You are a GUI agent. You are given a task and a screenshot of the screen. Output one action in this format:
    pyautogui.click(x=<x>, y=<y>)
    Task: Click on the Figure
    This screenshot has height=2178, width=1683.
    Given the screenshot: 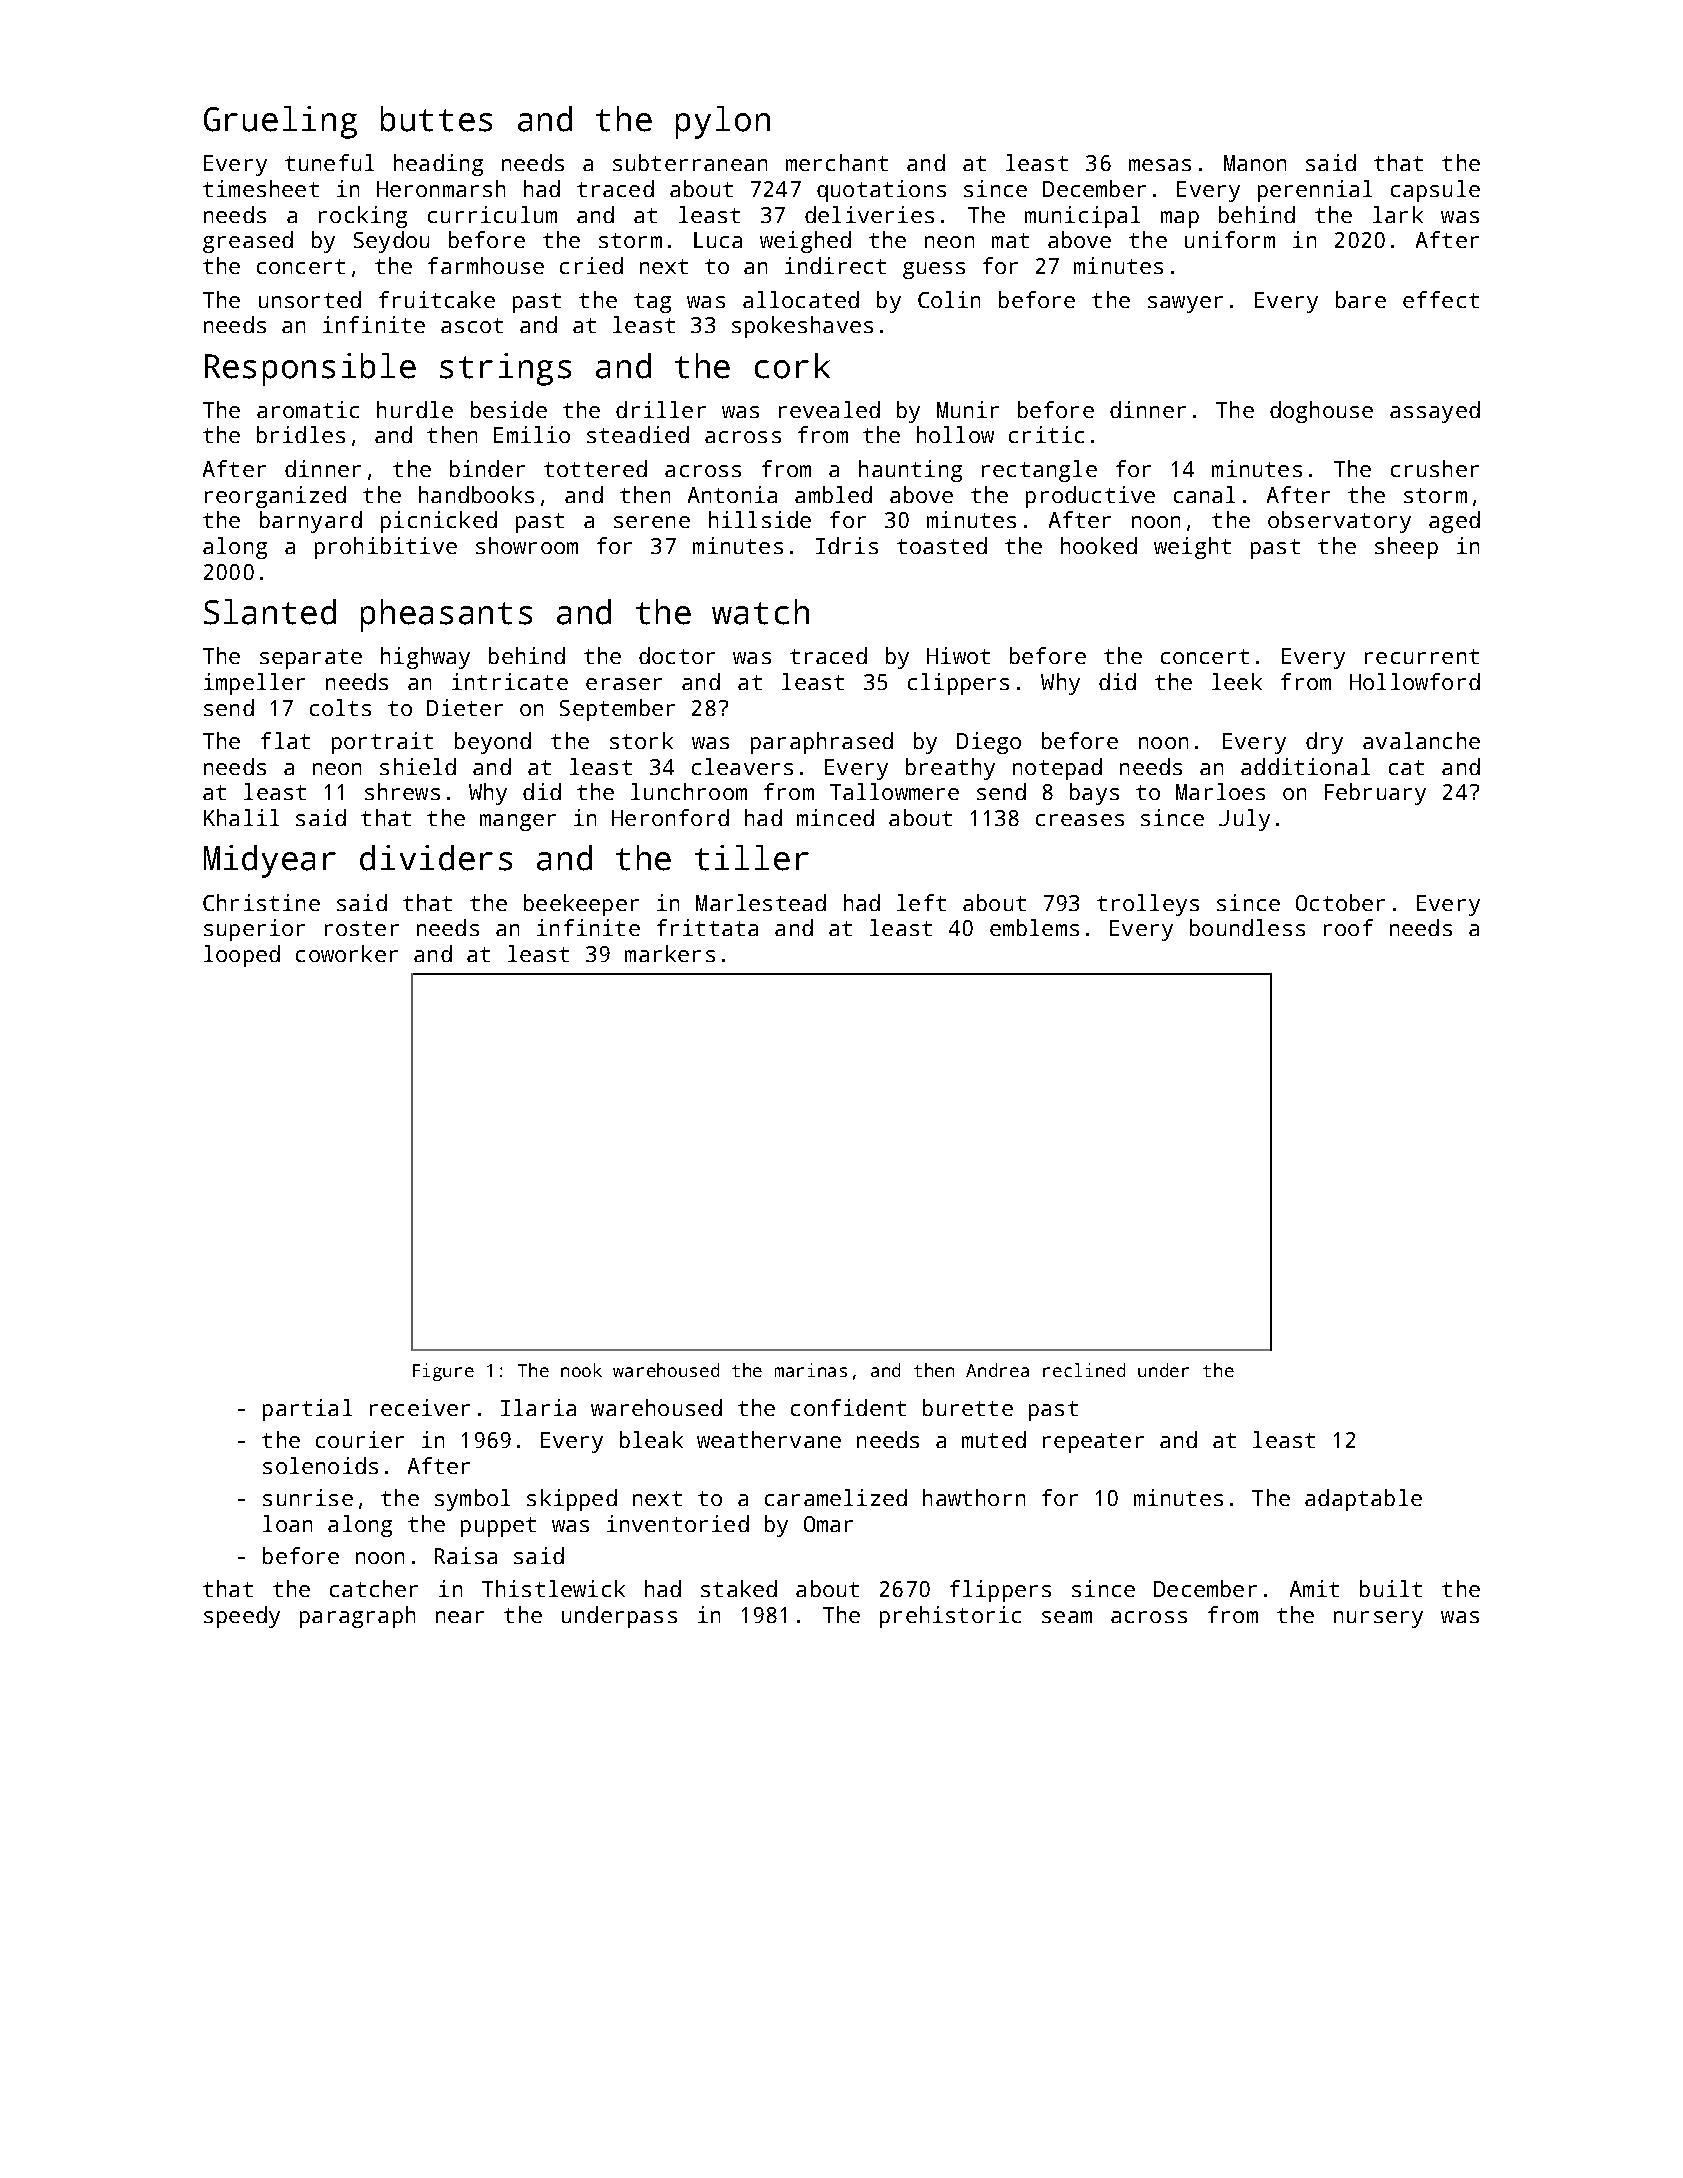 What is the action you would take?
    pyautogui.click(x=443, y=1372)
